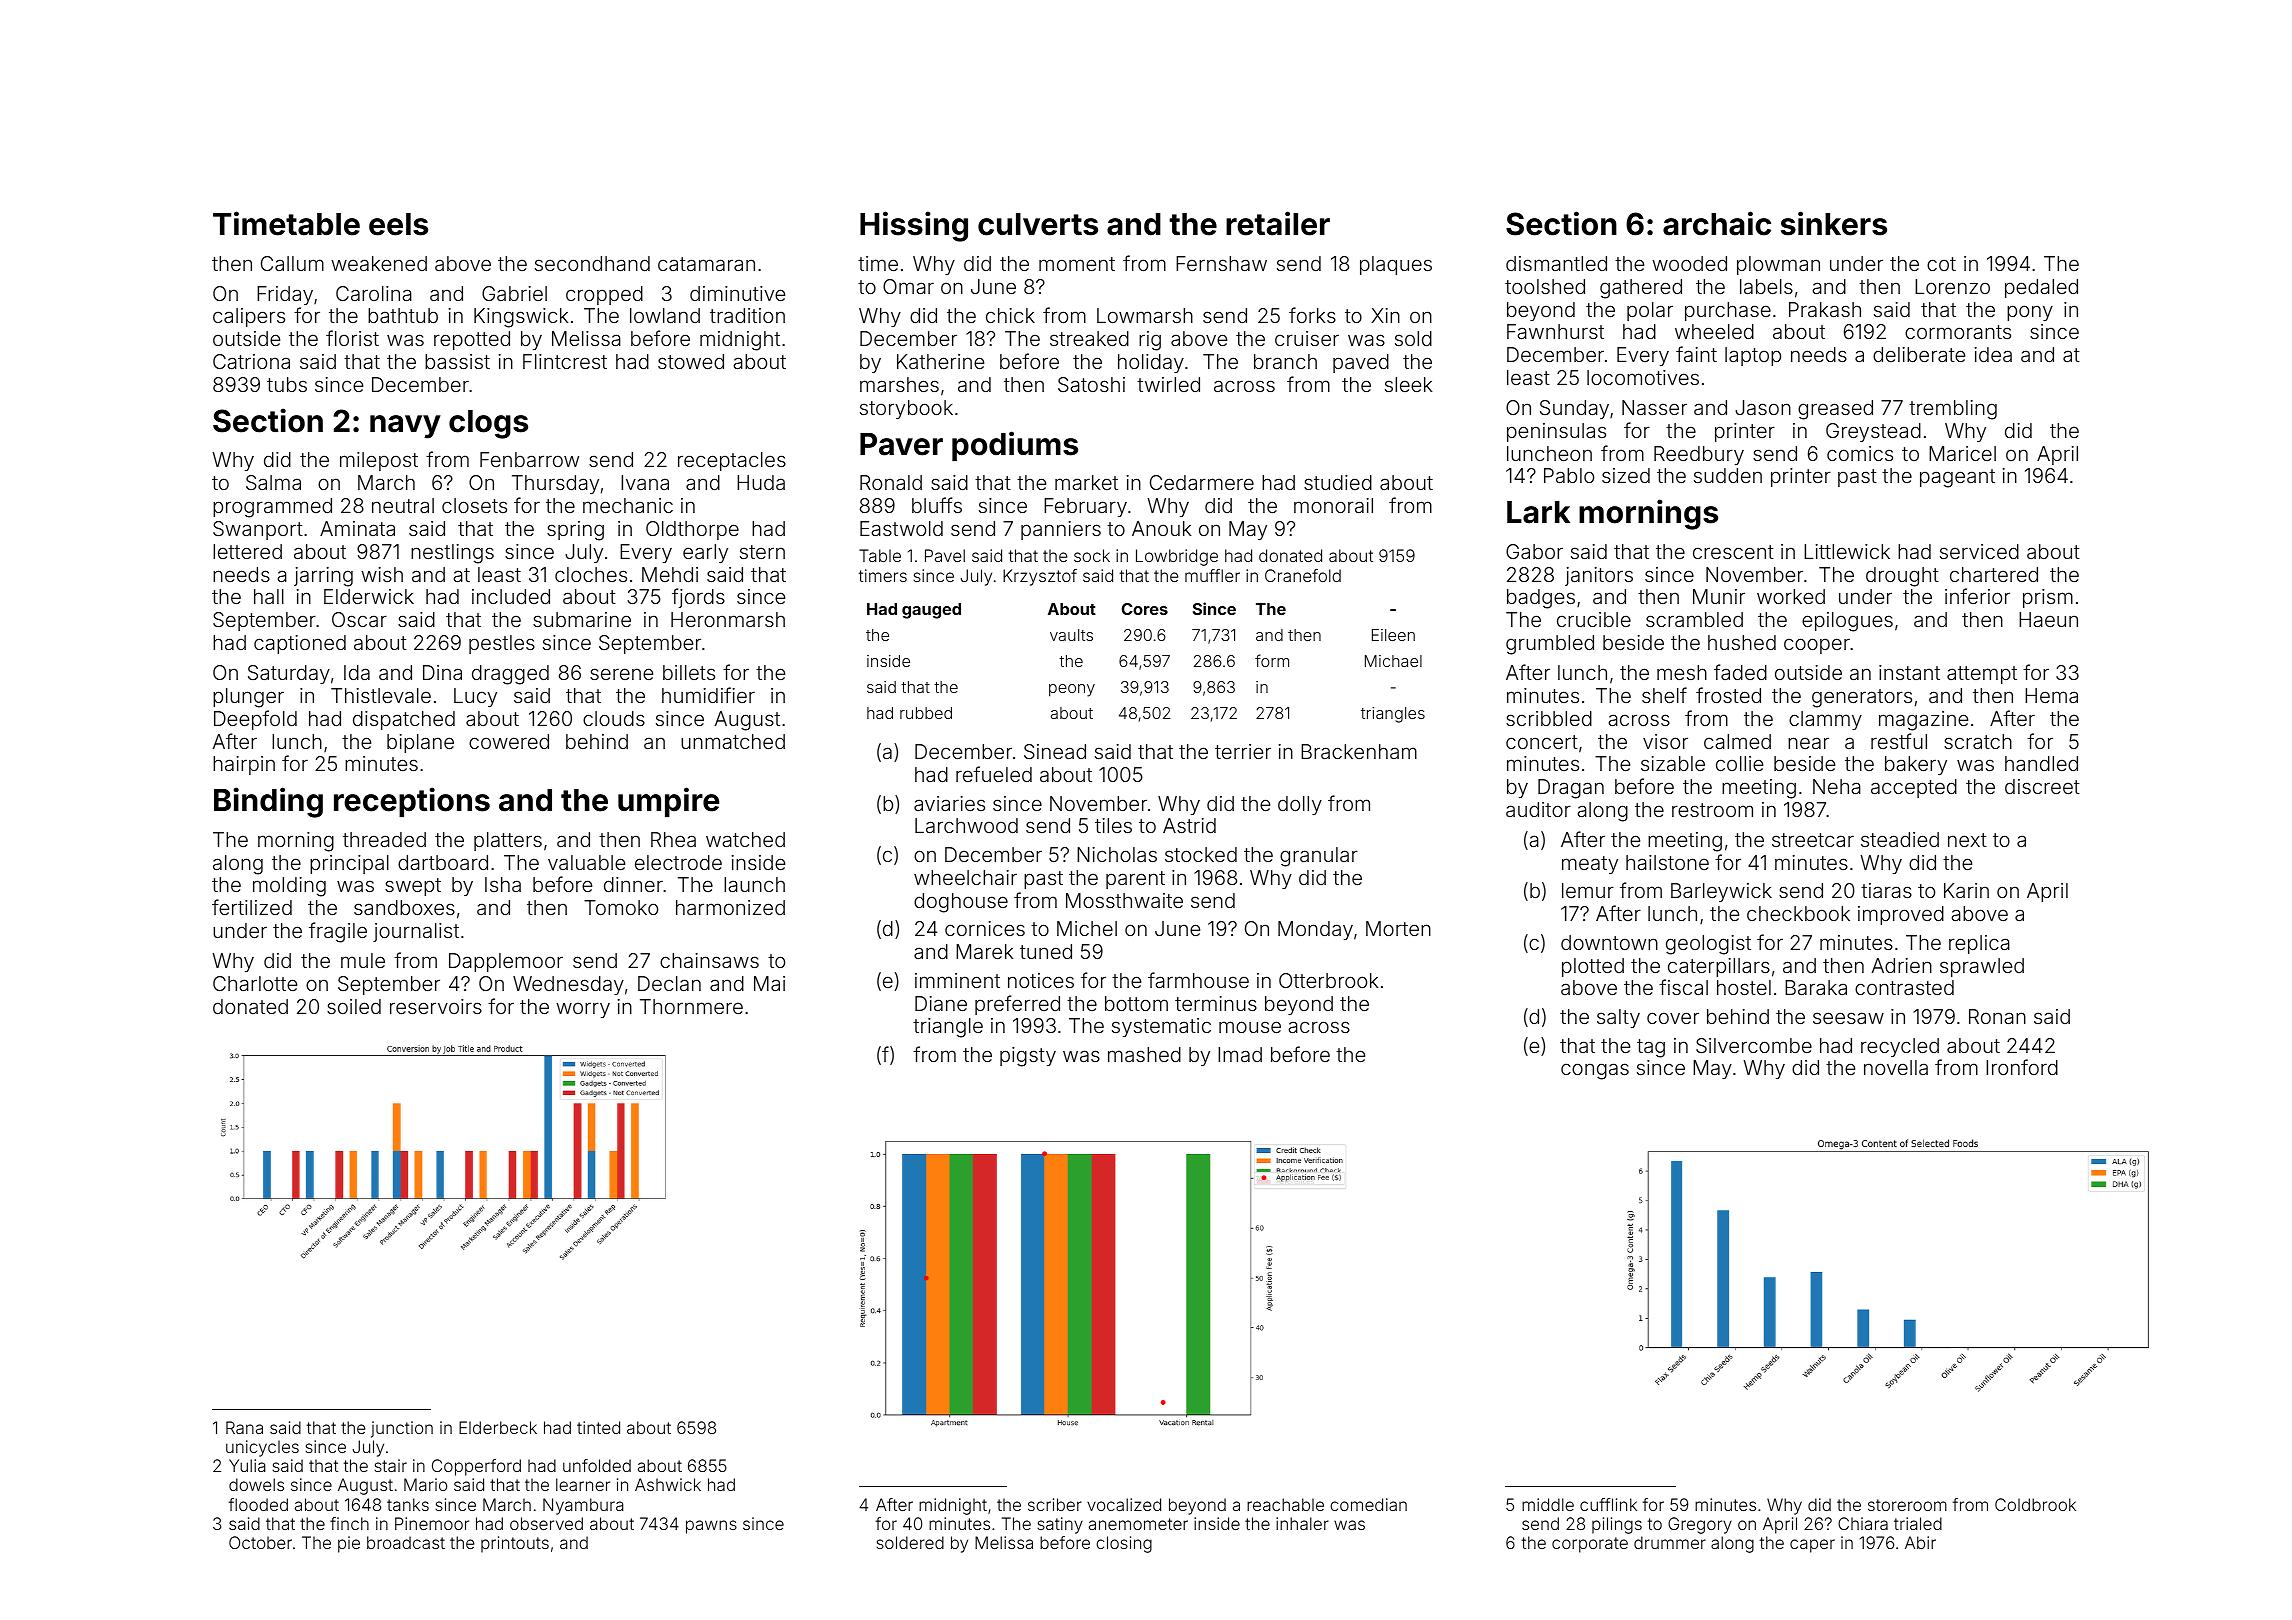  Describe the element at coordinates (498, 1427) in the image. I see `Elderbeck` at that location.
